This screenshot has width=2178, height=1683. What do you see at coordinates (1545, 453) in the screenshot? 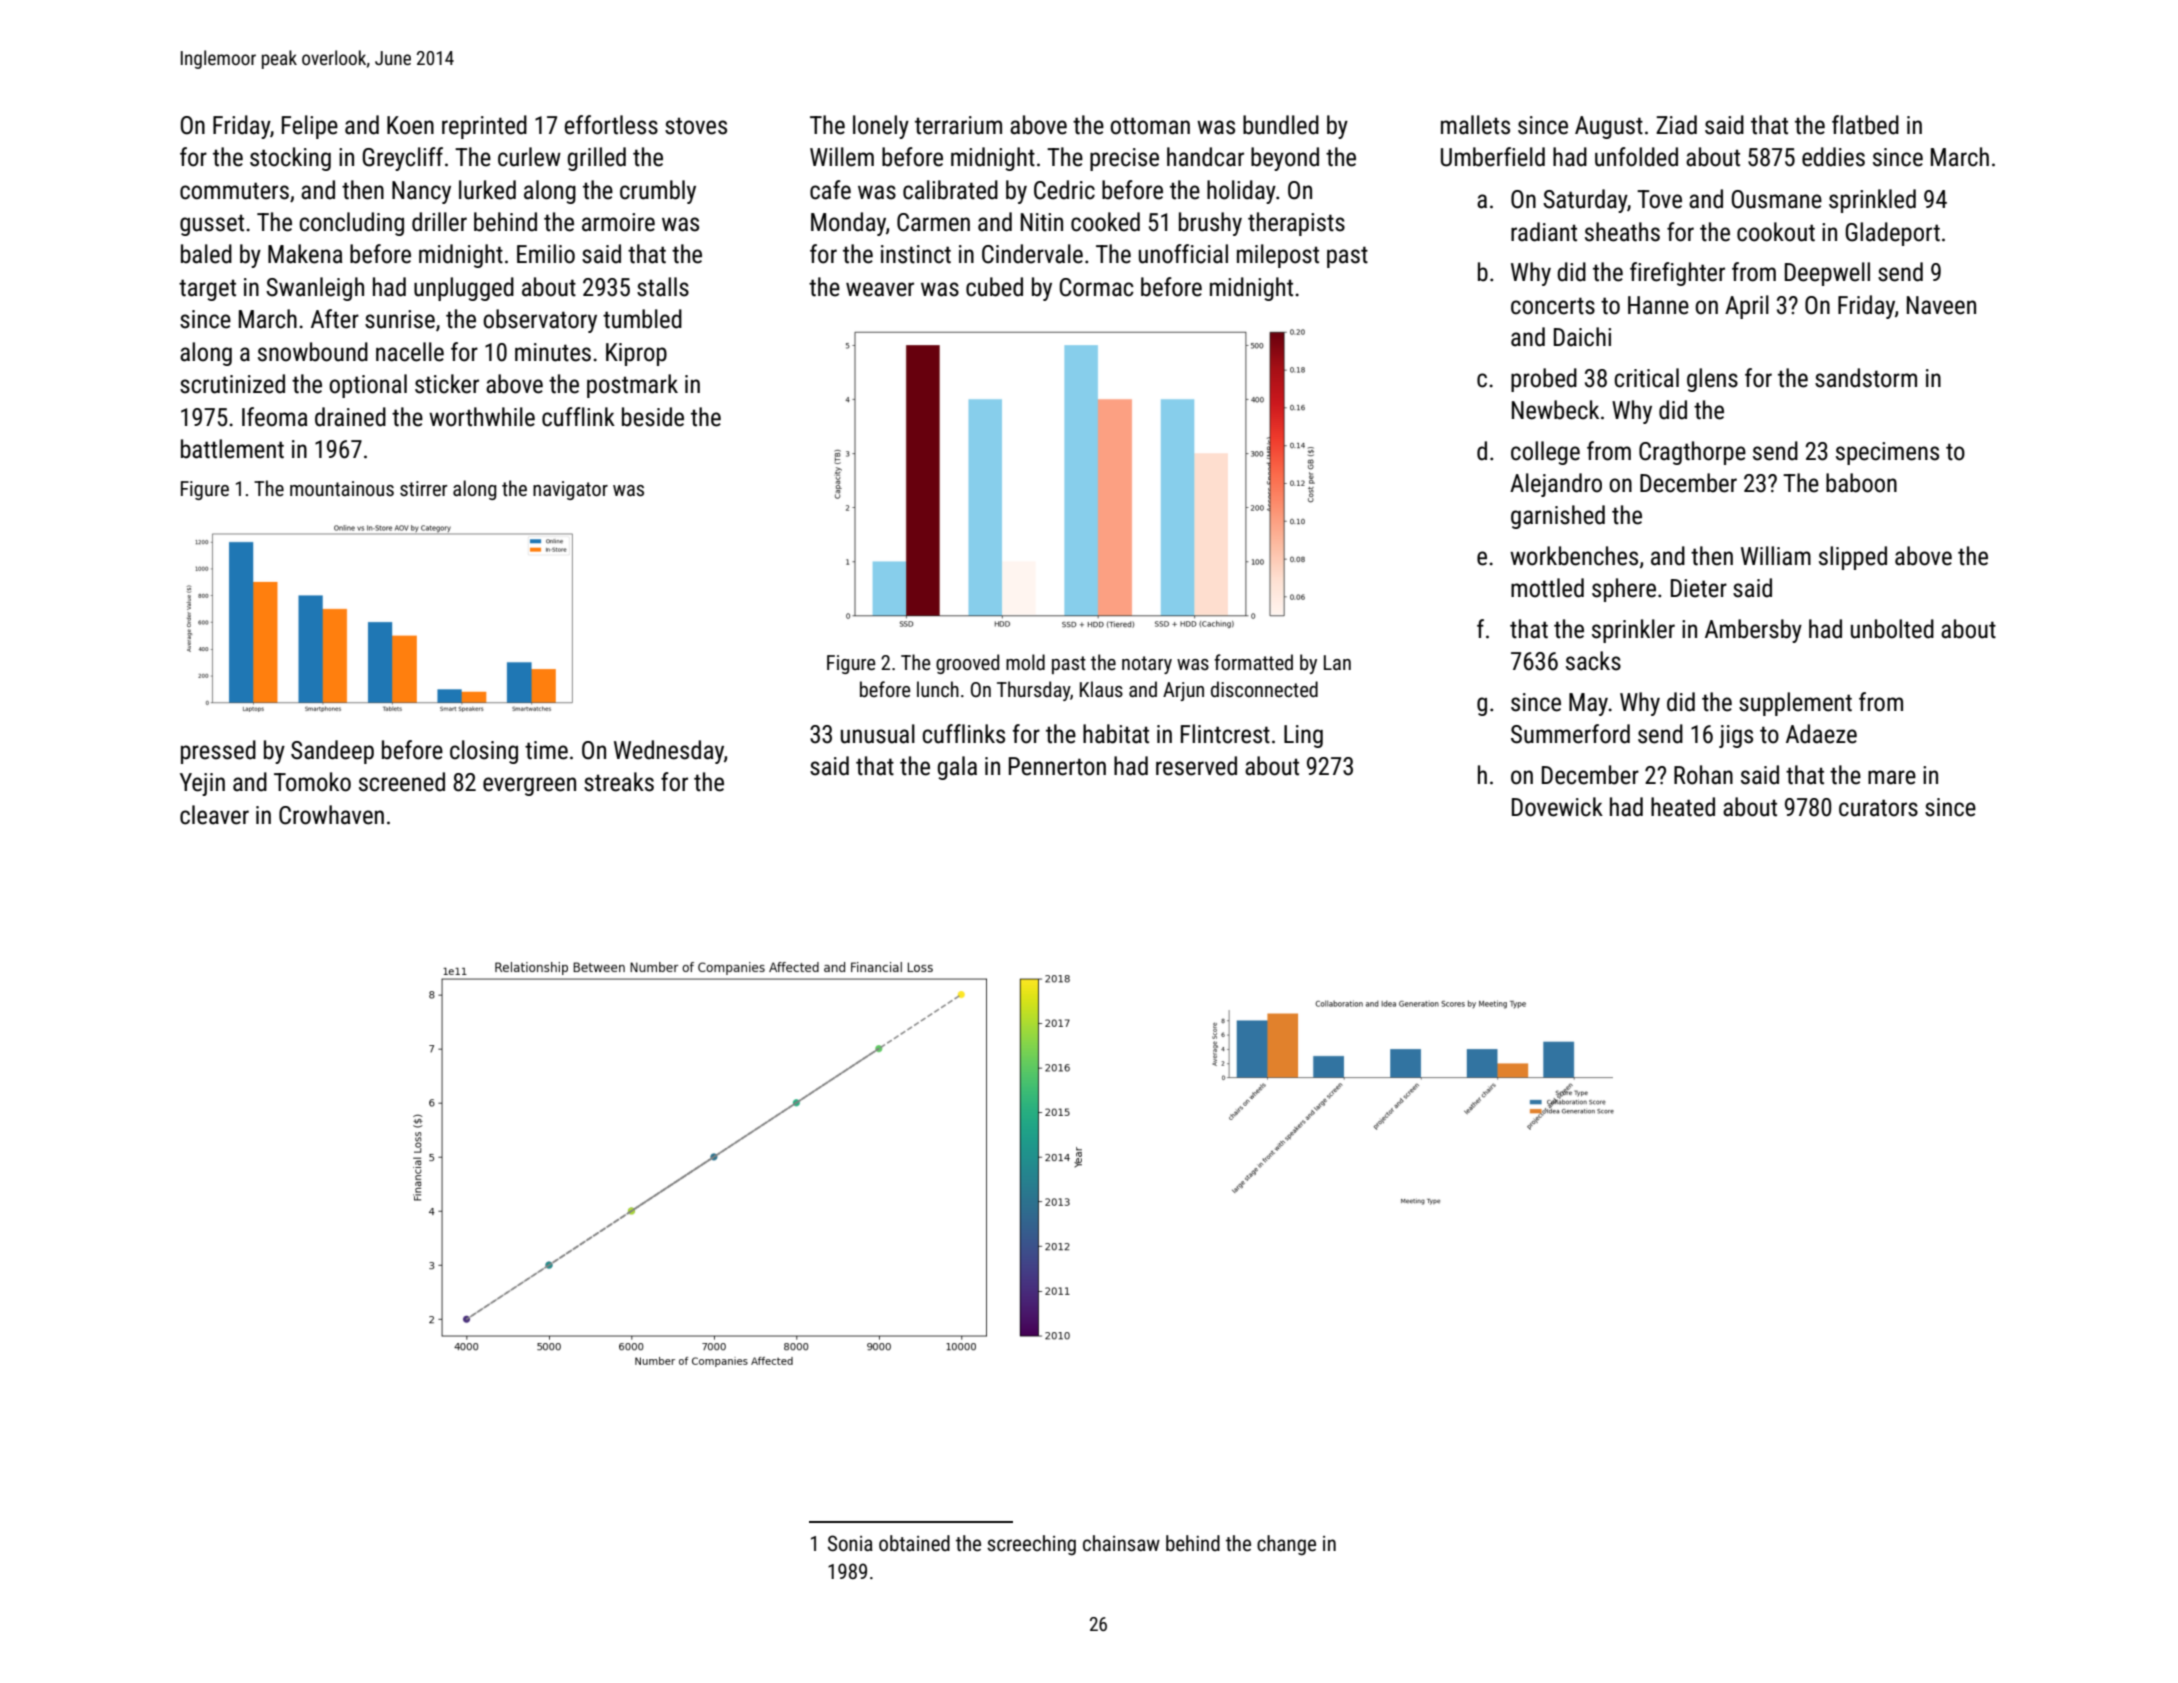
I see `college` at bounding box center [1545, 453].
